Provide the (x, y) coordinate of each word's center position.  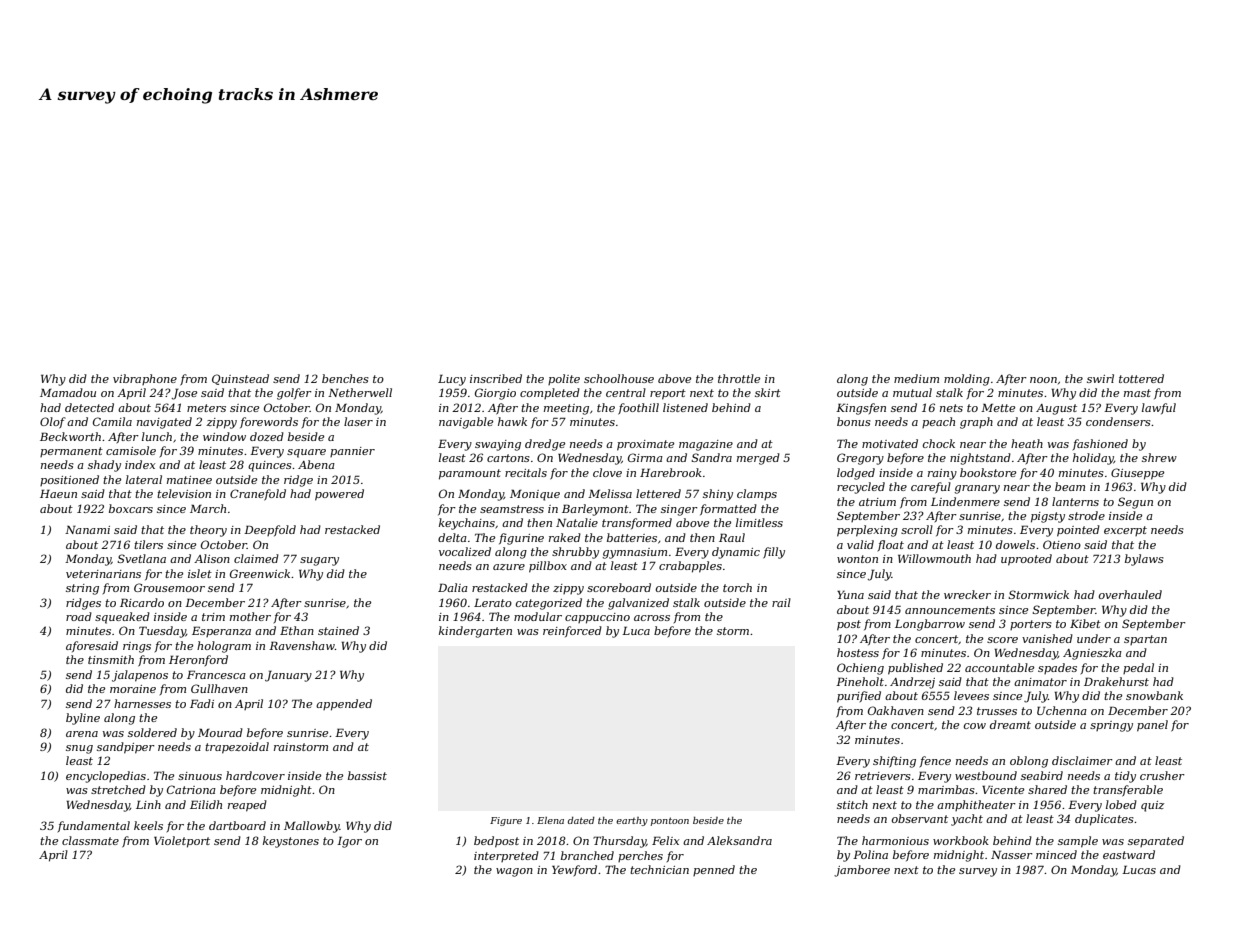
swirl (1100, 378)
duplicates (1104, 820)
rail (781, 602)
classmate (90, 840)
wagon (514, 872)
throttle (739, 378)
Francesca (216, 674)
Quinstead (240, 379)
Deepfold (270, 530)
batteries (632, 537)
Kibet (1085, 623)
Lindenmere (965, 501)
